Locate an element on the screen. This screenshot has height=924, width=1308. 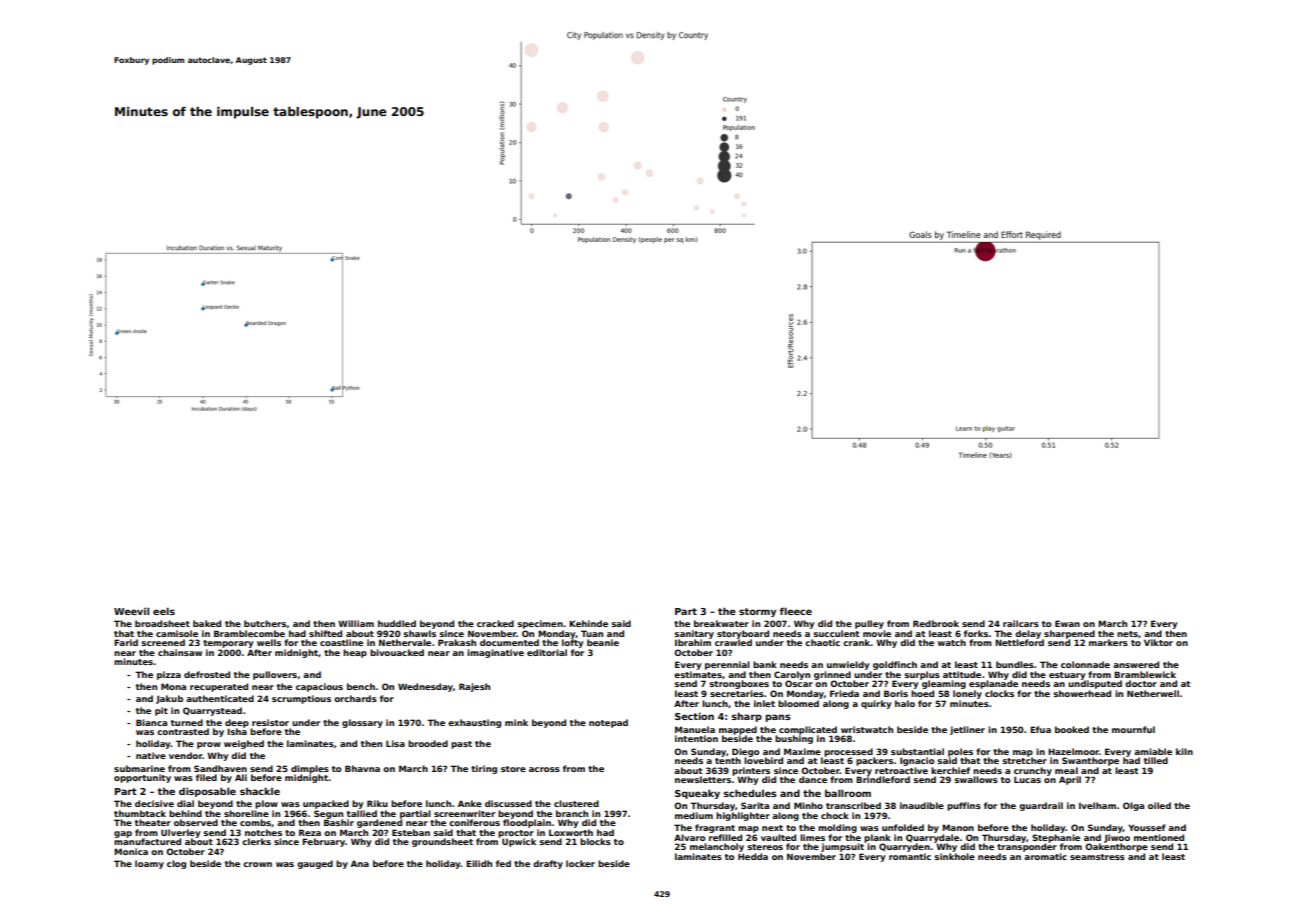
Quarrystead is located at coordinates (212, 711).
